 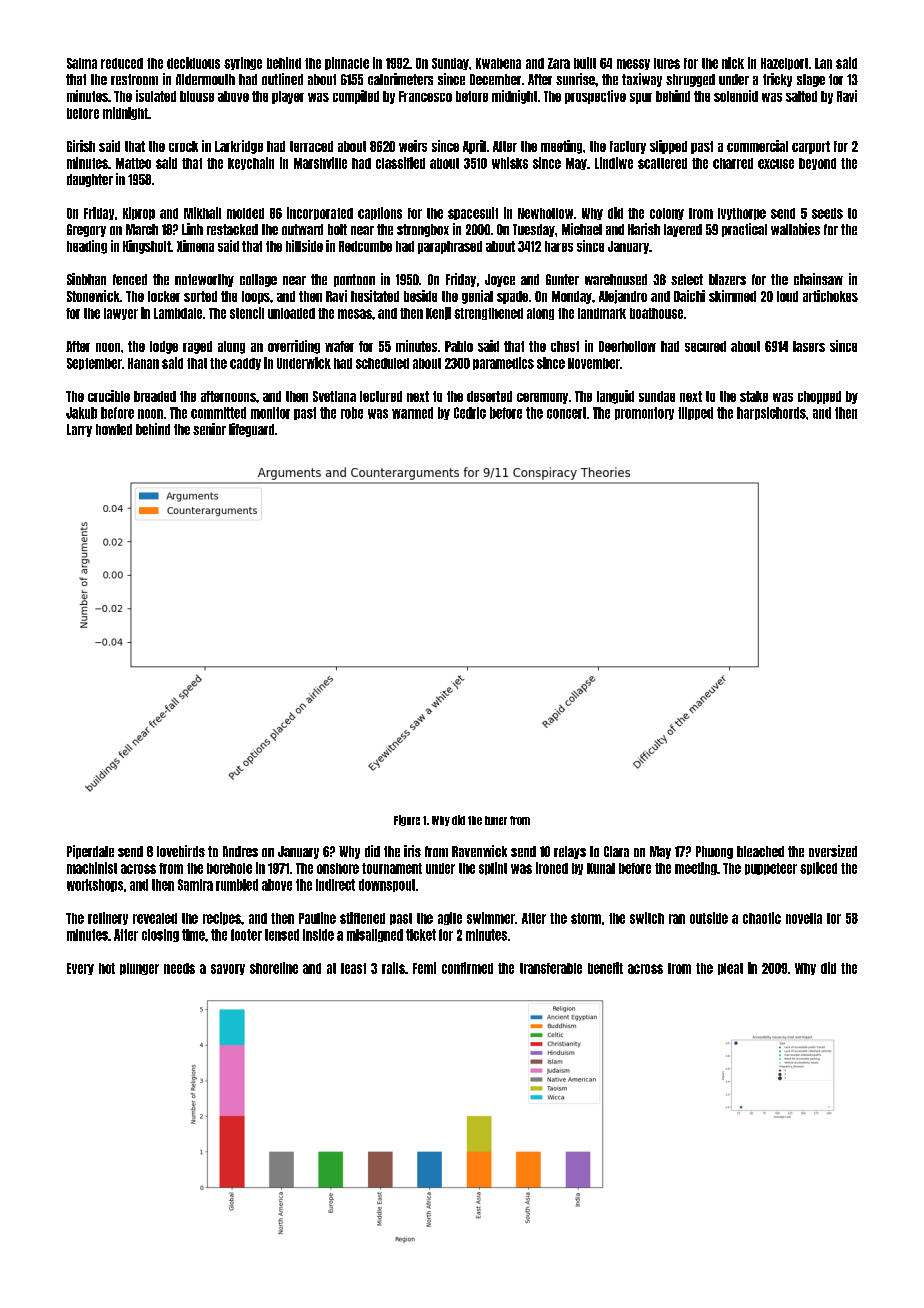 What do you see at coordinates (496, 820) in the document?
I see `tuner` at bounding box center [496, 820].
